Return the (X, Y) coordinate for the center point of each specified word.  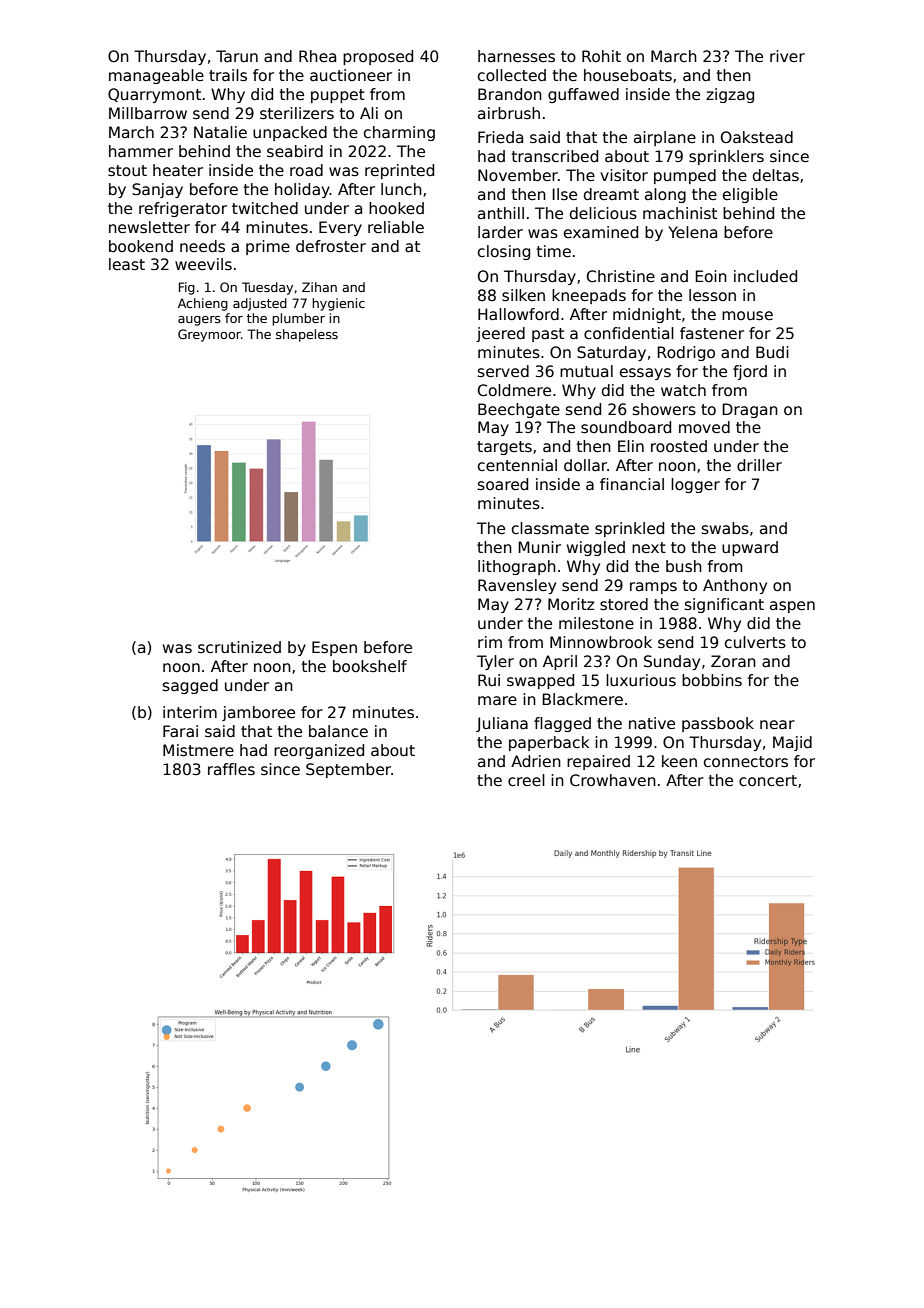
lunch (401, 189)
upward (750, 548)
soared (503, 484)
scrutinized (239, 647)
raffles (231, 769)
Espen (334, 648)
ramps (653, 588)
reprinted (399, 171)
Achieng (203, 304)
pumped (685, 176)
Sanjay (157, 190)
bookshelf (370, 666)
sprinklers (726, 157)
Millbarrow (148, 113)
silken (523, 295)
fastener (712, 333)
